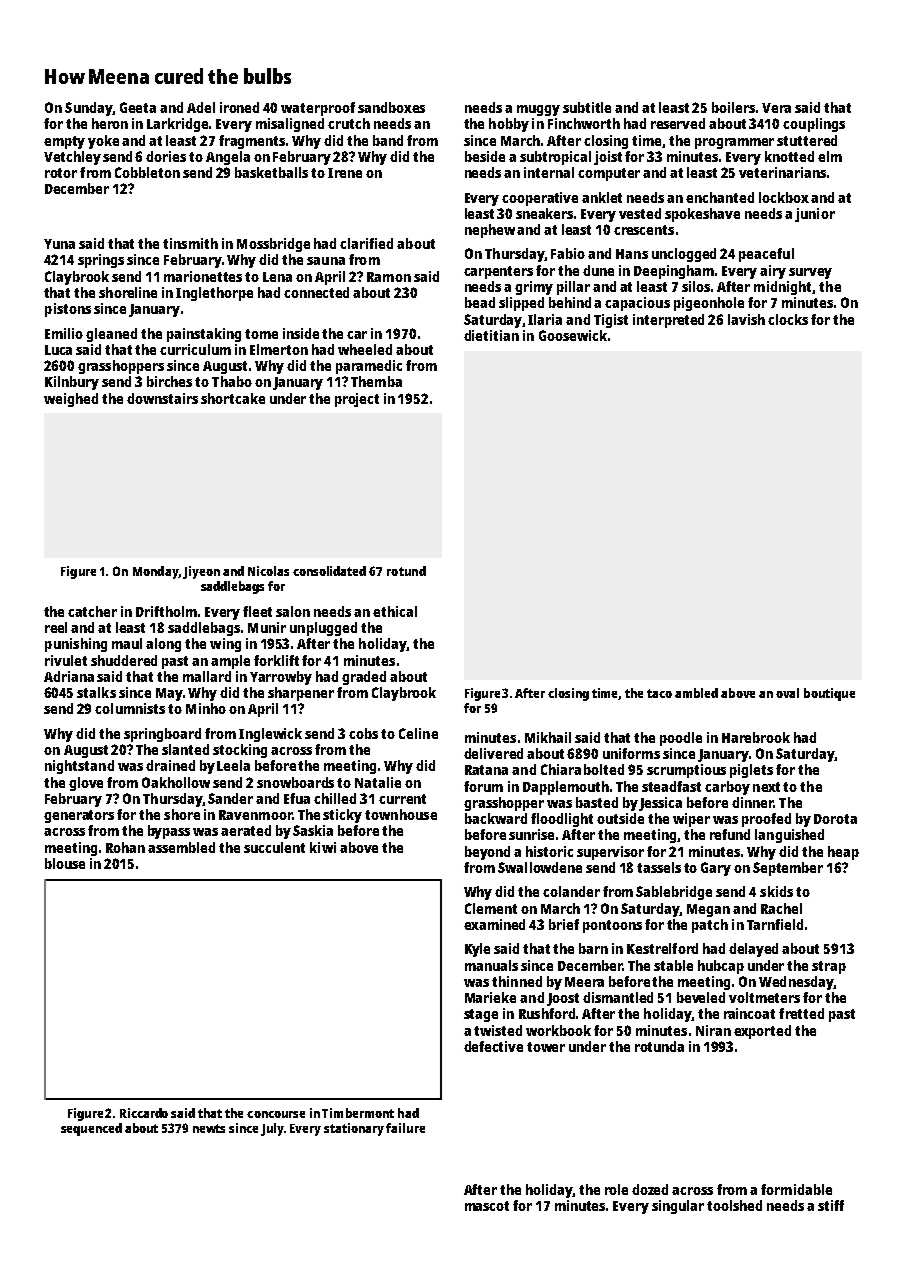  I want to click on stiff, so click(831, 1205).
